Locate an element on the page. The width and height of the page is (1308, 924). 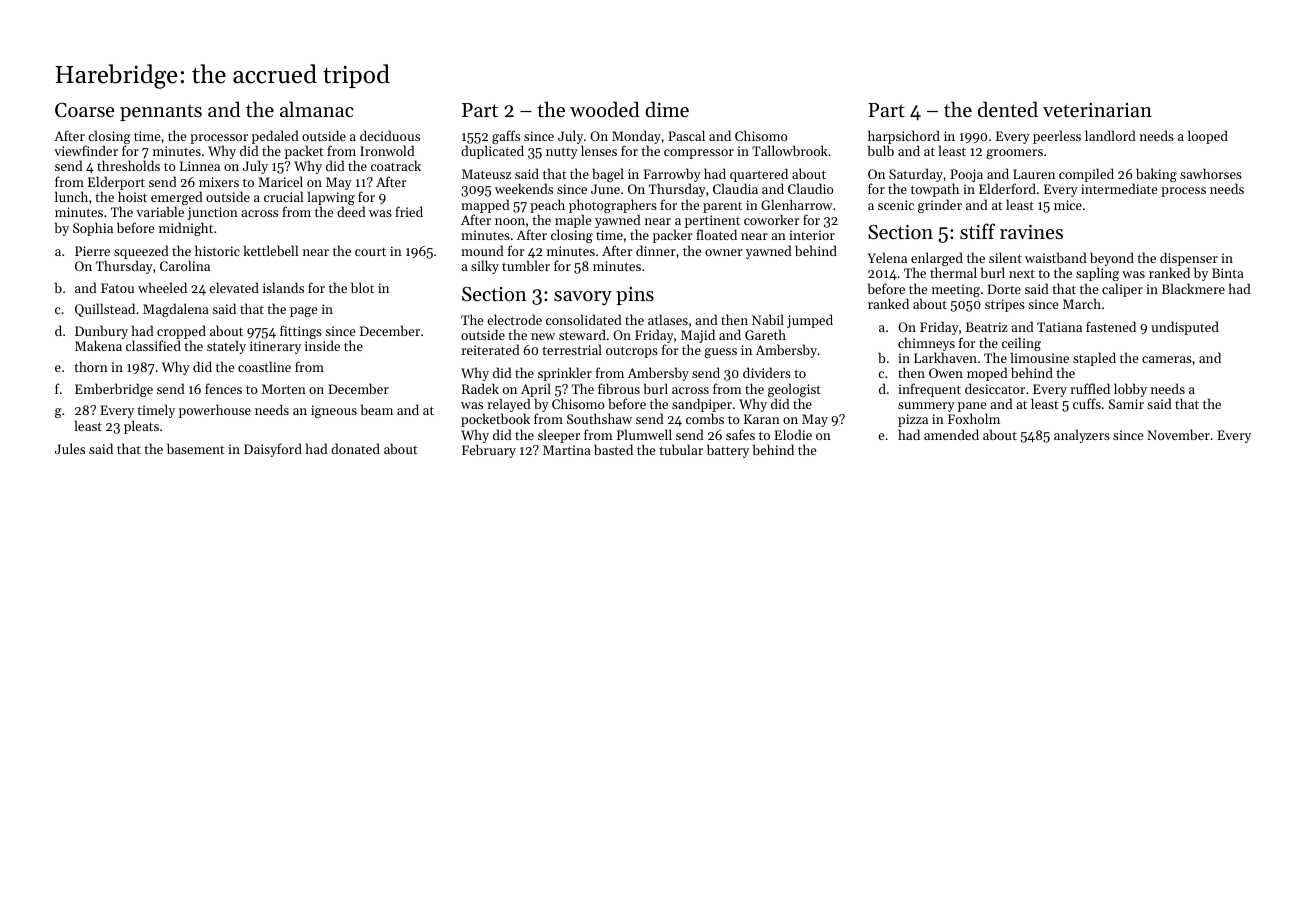
Nabil is located at coordinates (768, 319).
